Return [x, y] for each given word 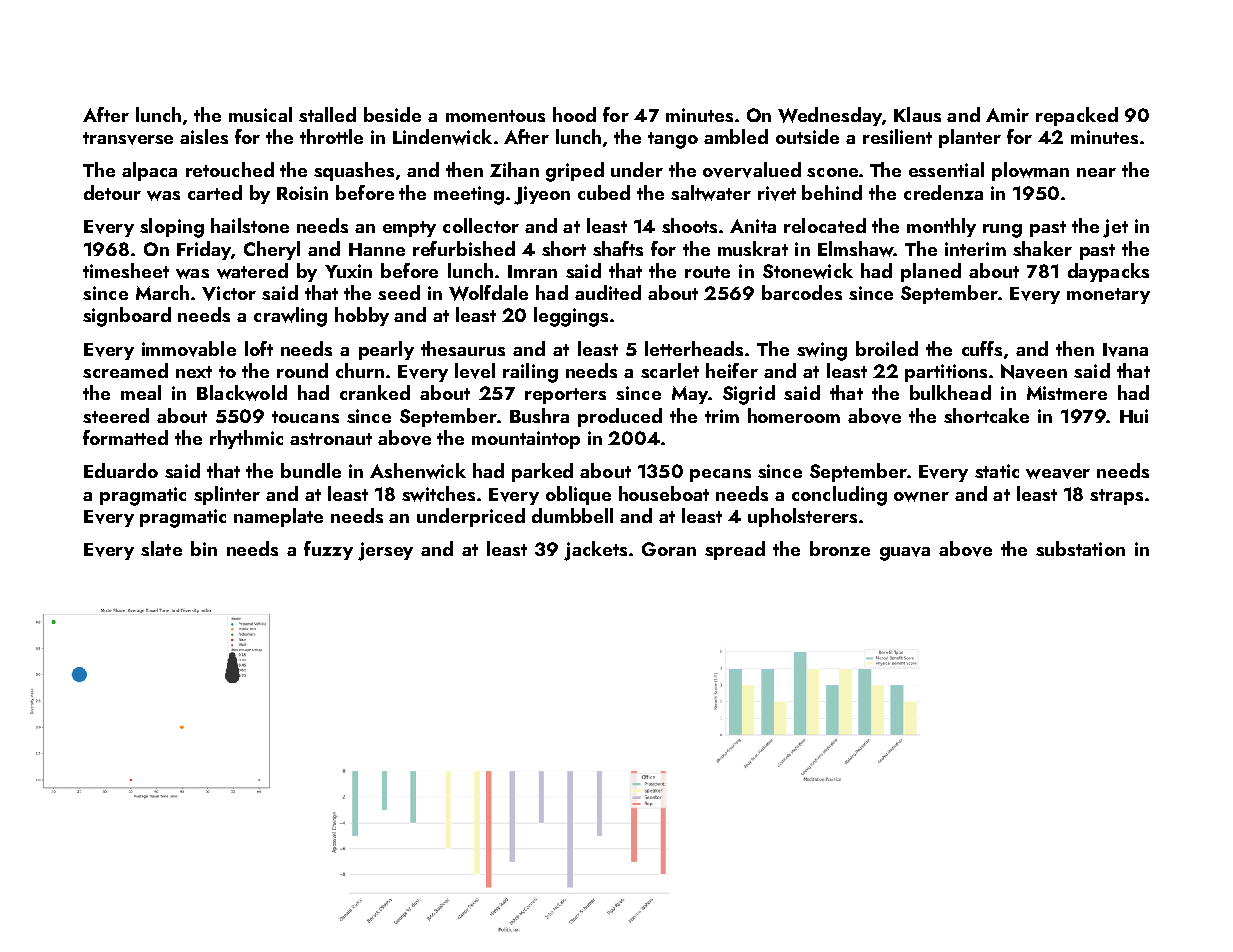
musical [260, 114]
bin [204, 548]
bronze [840, 548]
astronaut [331, 439]
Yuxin [348, 271]
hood [574, 114]
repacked [1077, 116]
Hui [1134, 416]
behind [832, 192]
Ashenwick [418, 471]
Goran [669, 549]
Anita [753, 226]
